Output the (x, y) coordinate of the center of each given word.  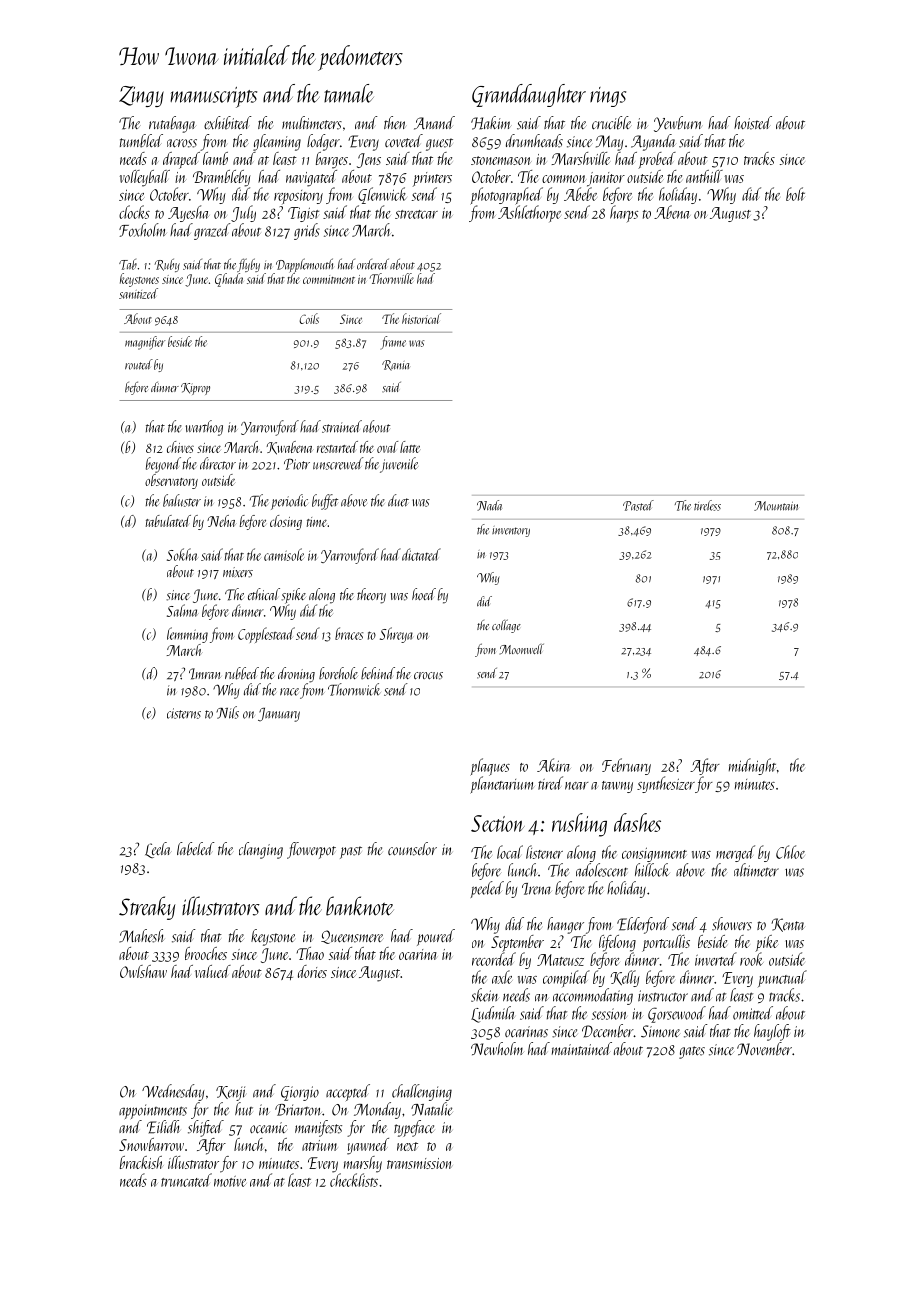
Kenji (230, 1093)
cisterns (184, 713)
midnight (752, 766)
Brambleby (222, 178)
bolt (795, 194)
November (764, 1049)
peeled (487, 889)
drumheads (534, 141)
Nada (489, 505)
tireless (707, 505)
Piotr (297, 464)
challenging (422, 1092)
